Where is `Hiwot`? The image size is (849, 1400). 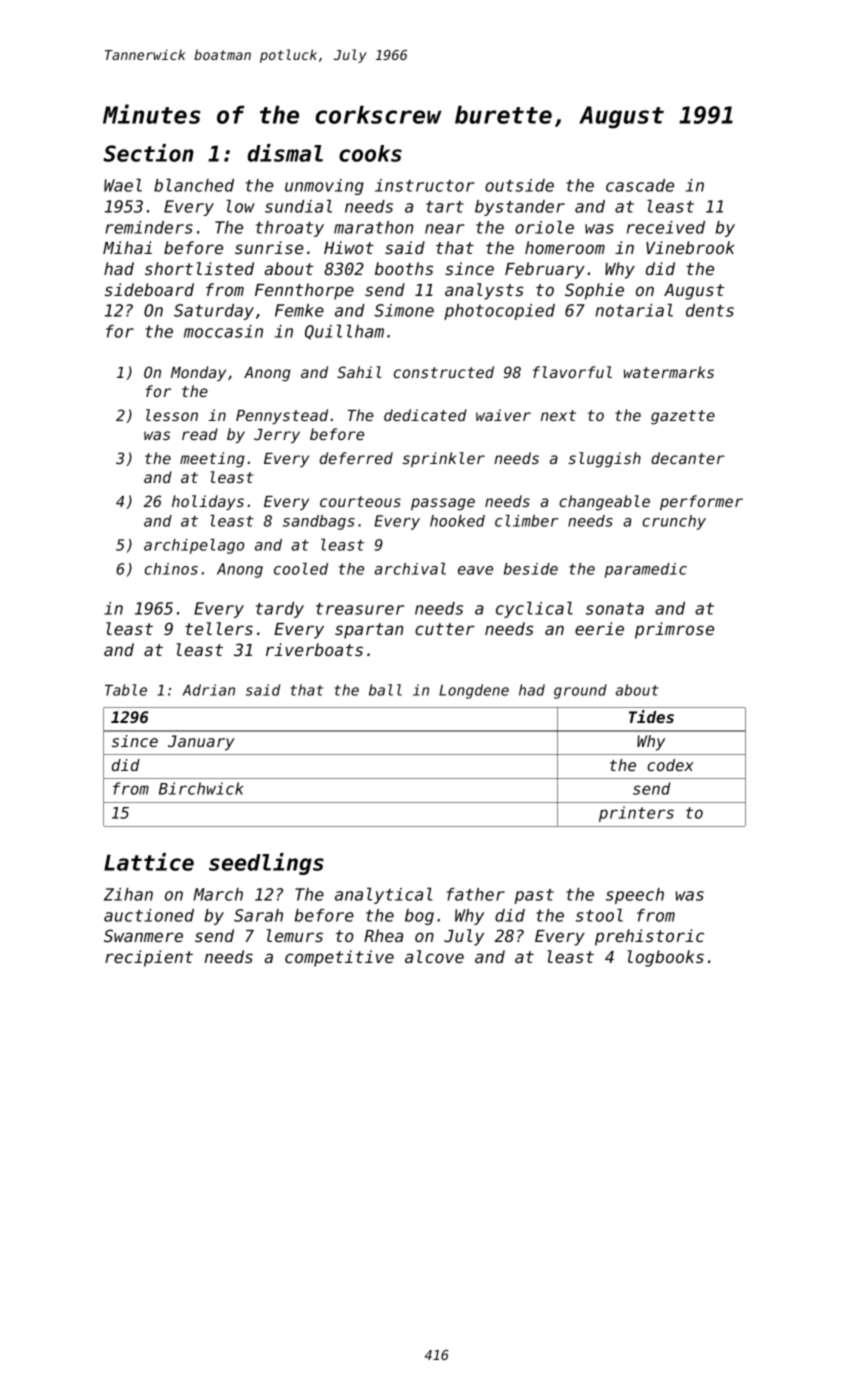 Hiwot is located at coordinates (349, 247).
